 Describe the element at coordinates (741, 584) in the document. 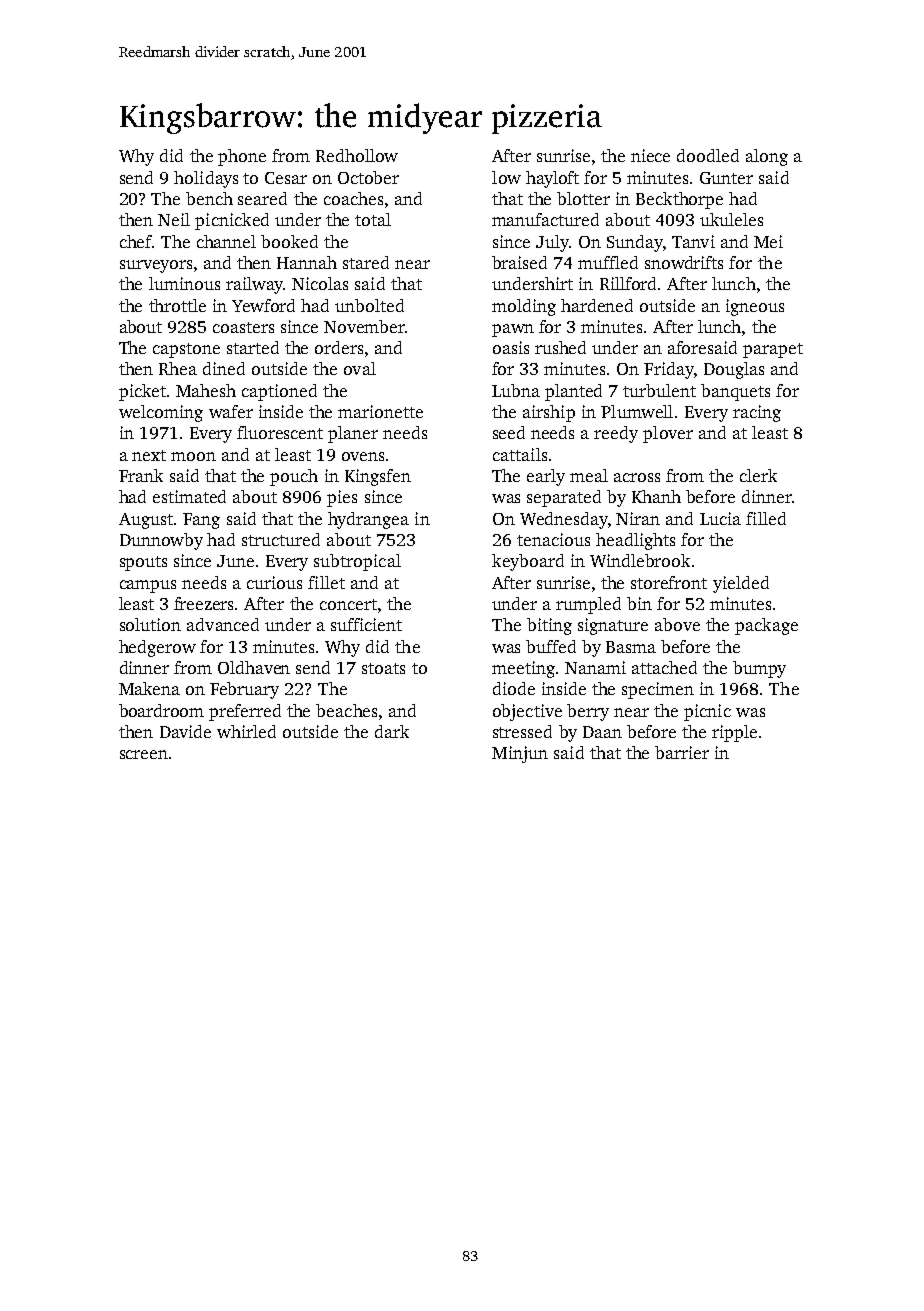

I see `yielded` at that location.
